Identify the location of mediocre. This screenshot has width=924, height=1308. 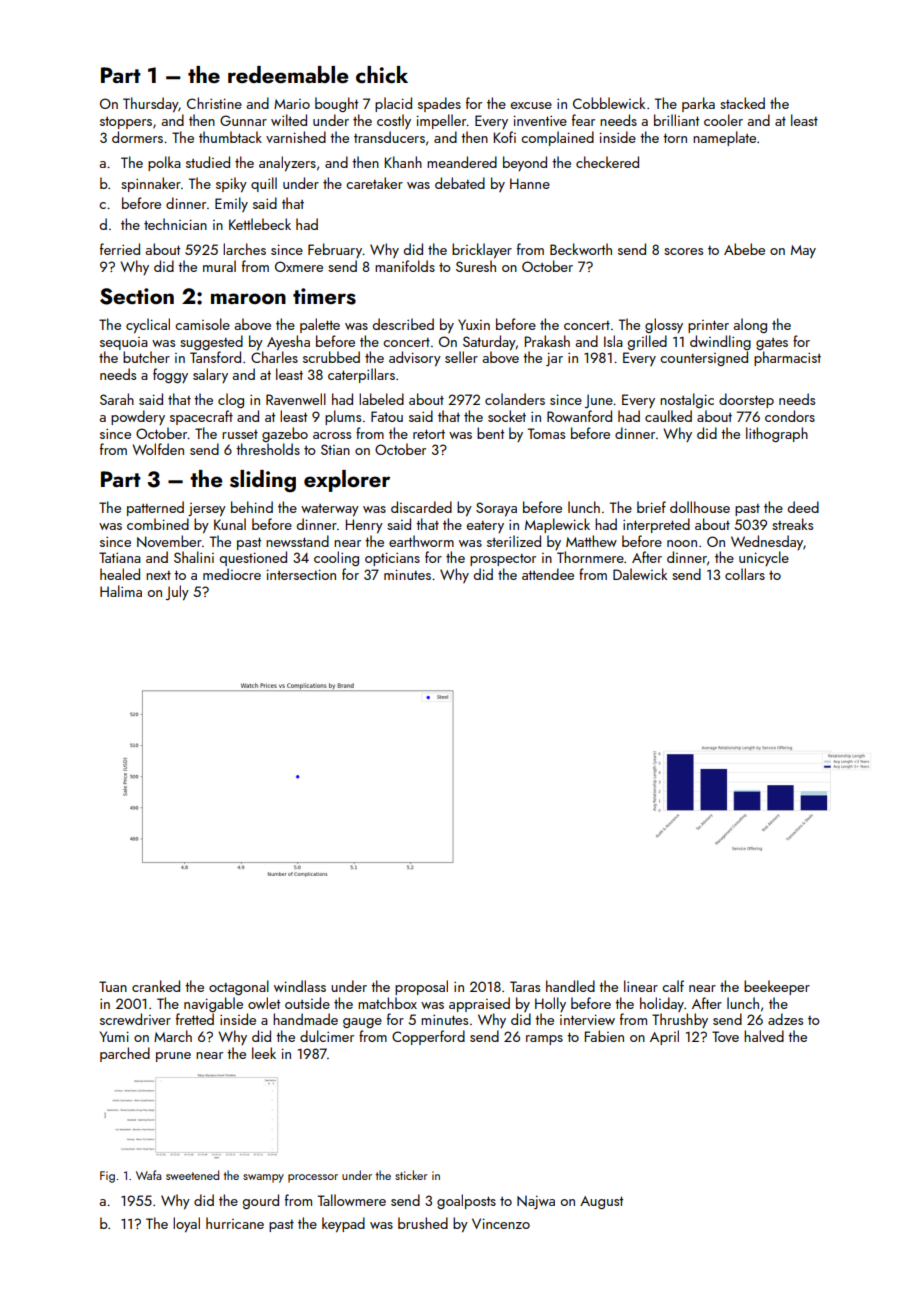
(232, 574).
